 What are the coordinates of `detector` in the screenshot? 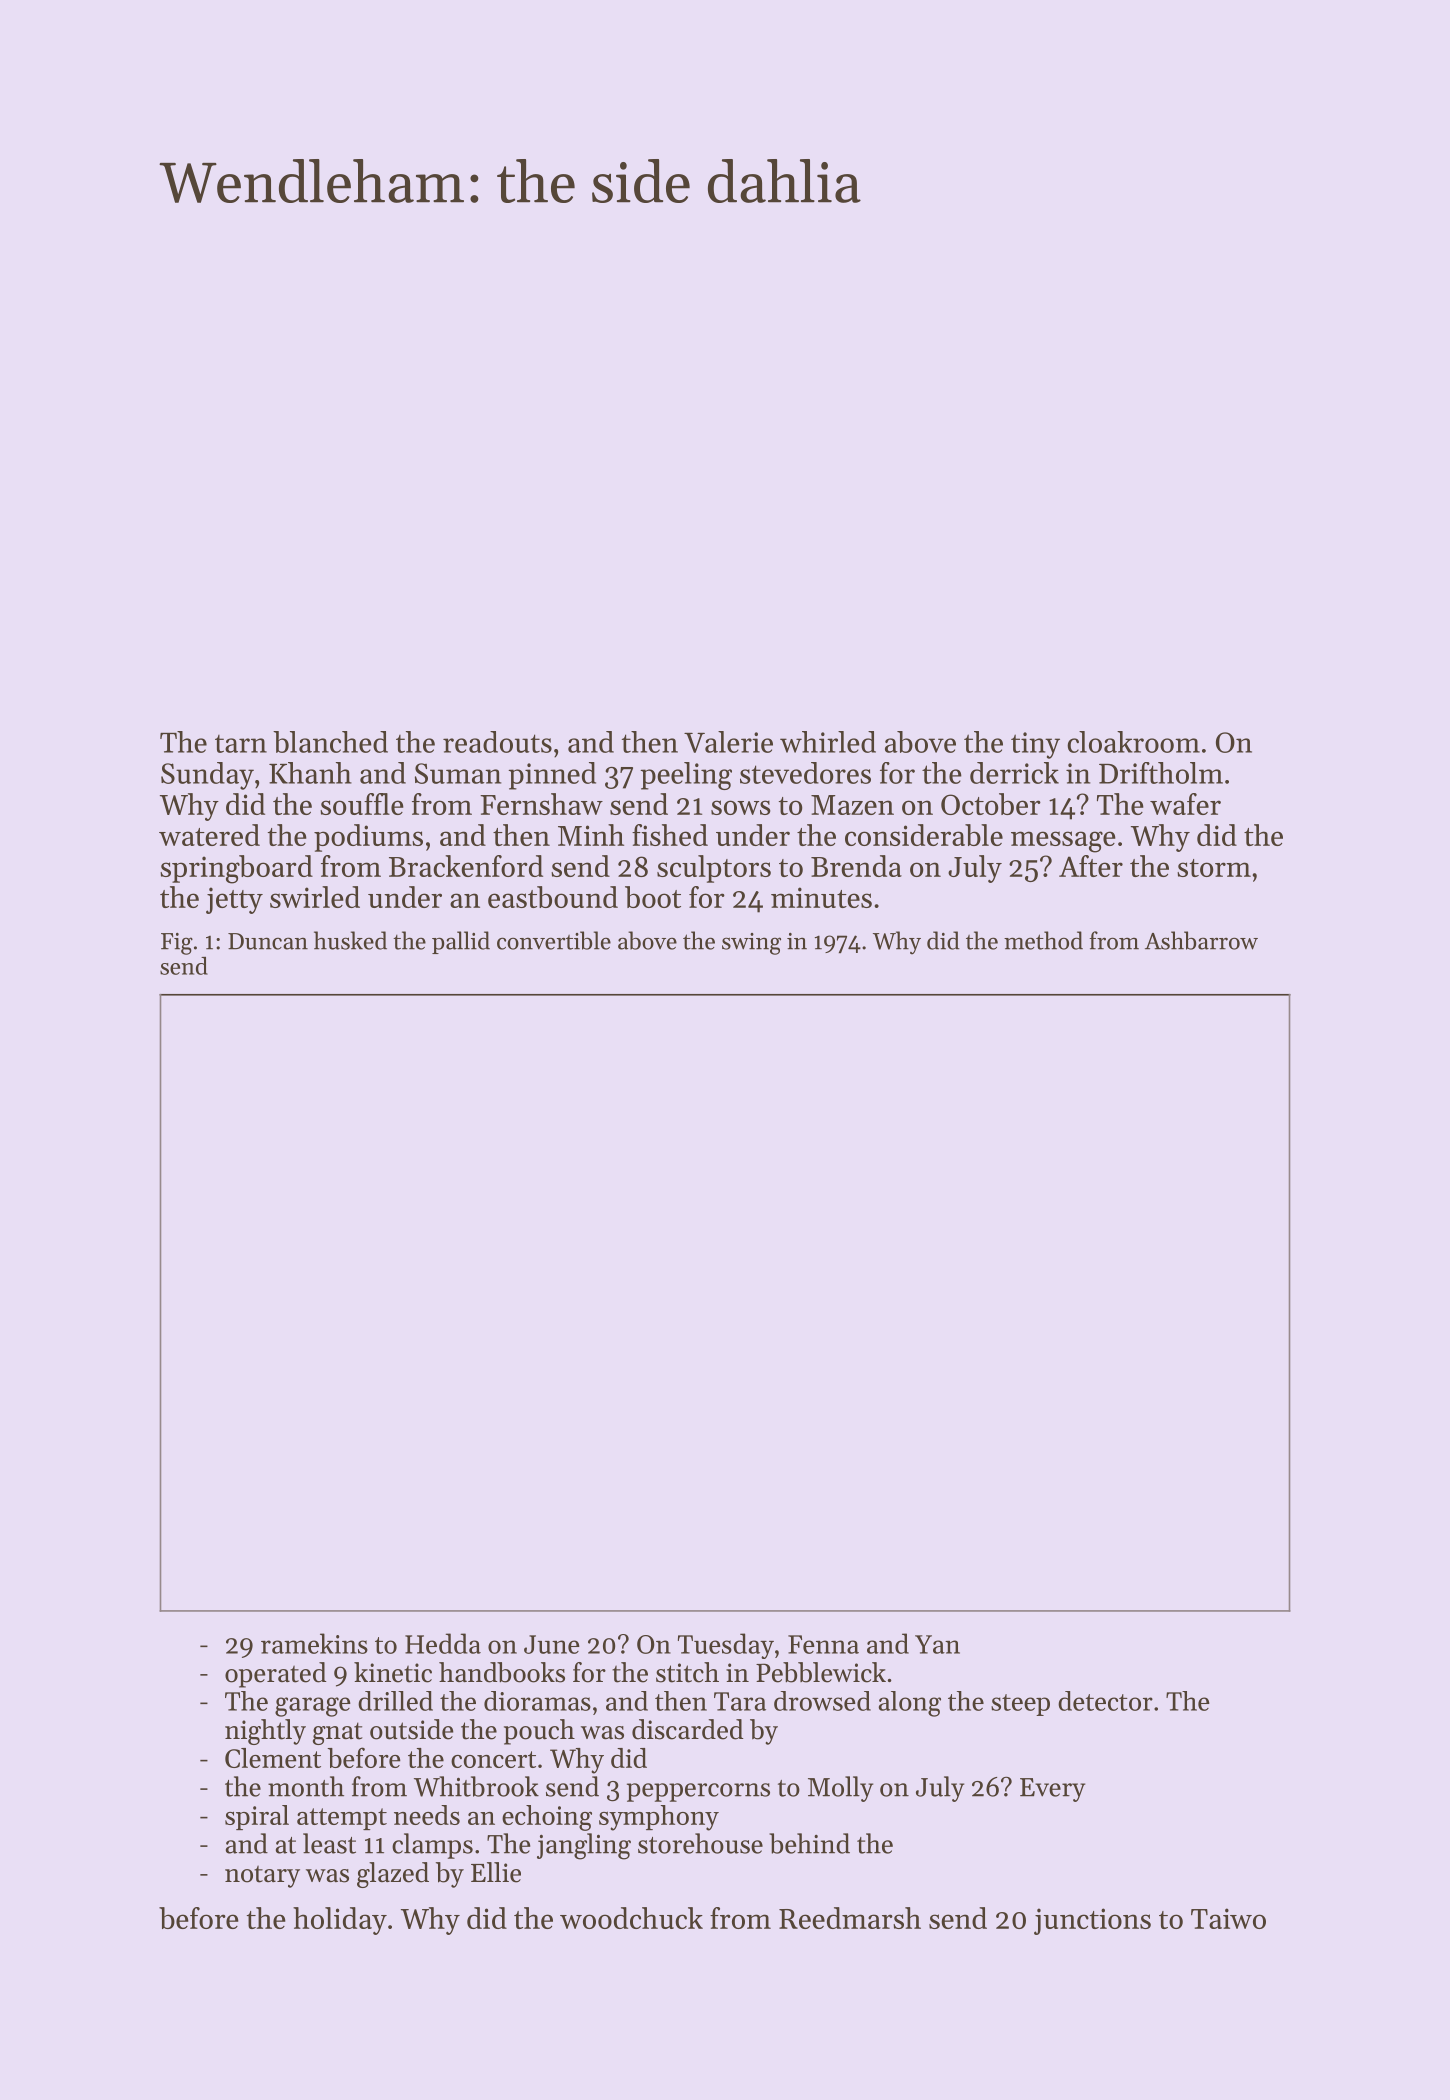 It's located at (1105, 1701).
